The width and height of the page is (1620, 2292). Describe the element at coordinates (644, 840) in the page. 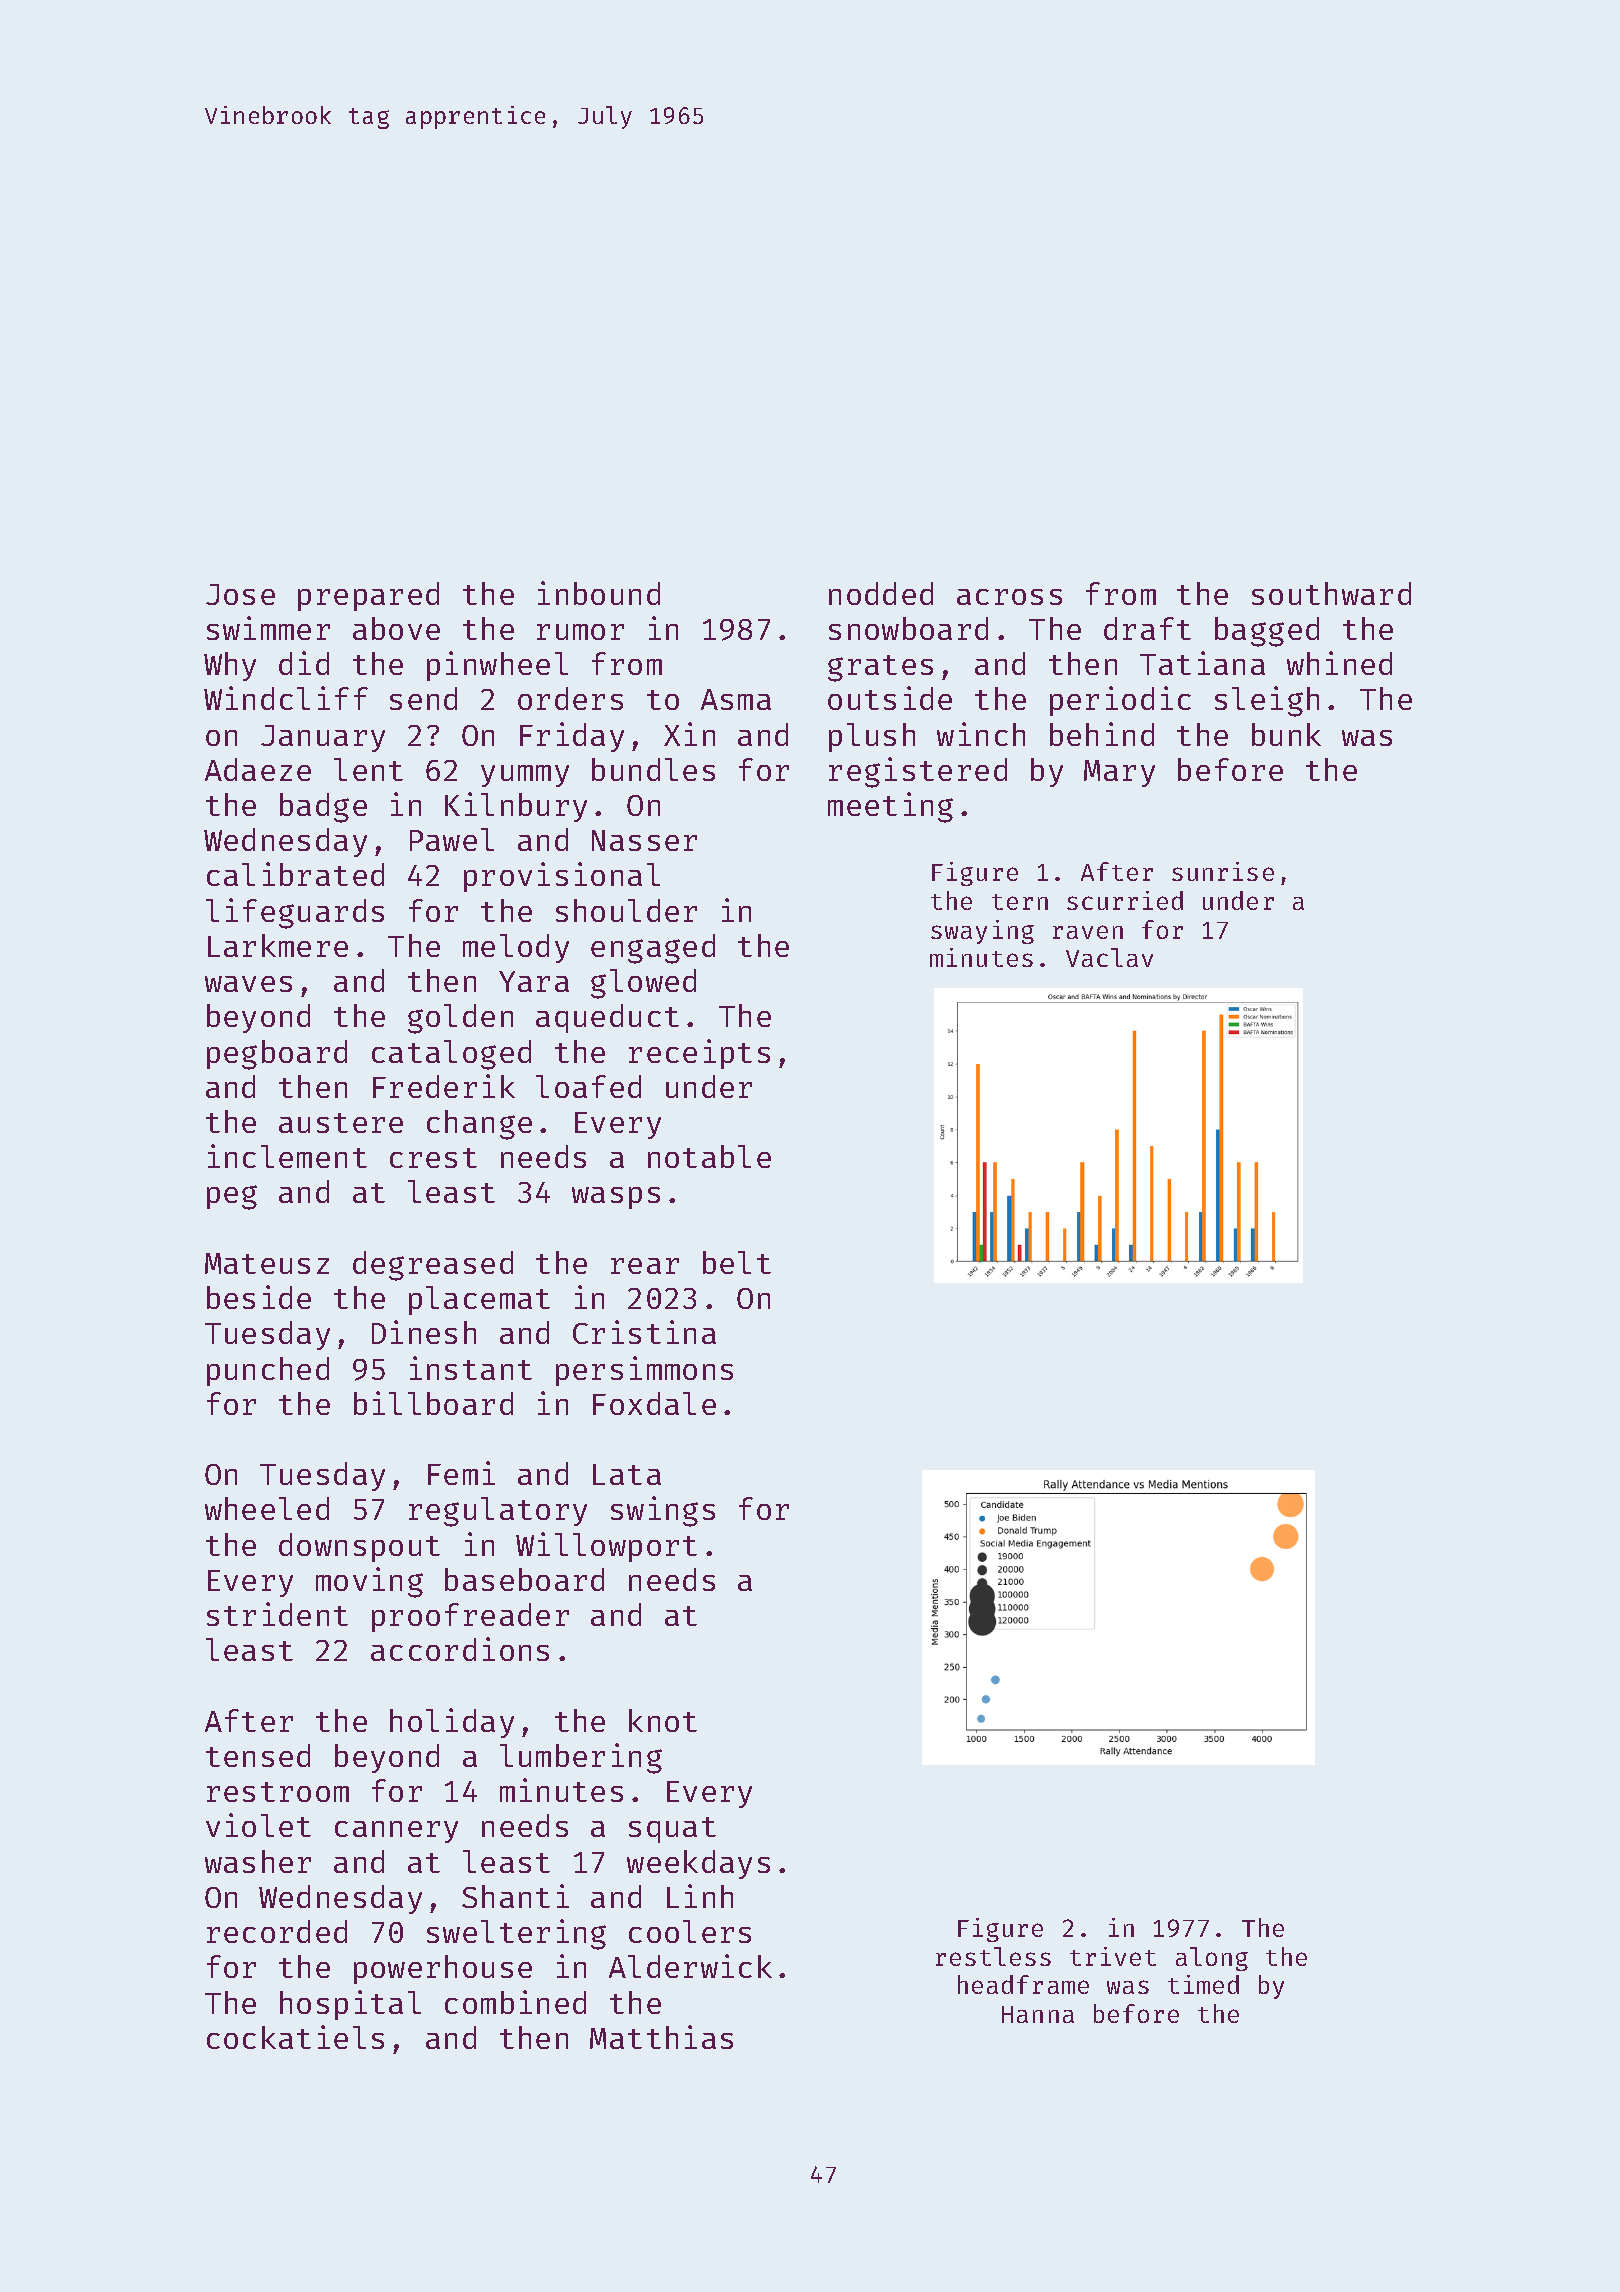

I see `Nasser` at that location.
